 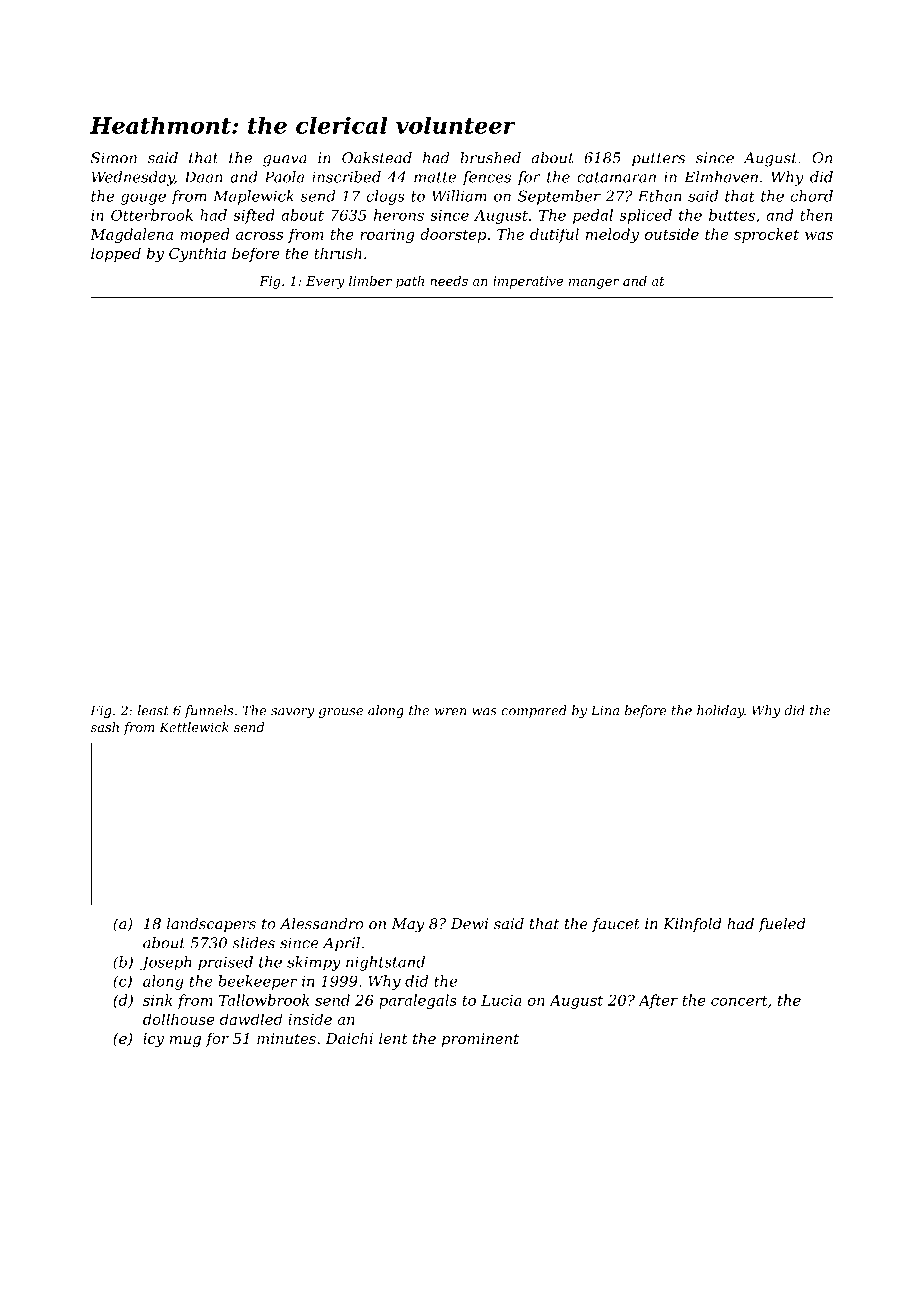 What do you see at coordinates (116, 254) in the image?
I see `lopped` at bounding box center [116, 254].
